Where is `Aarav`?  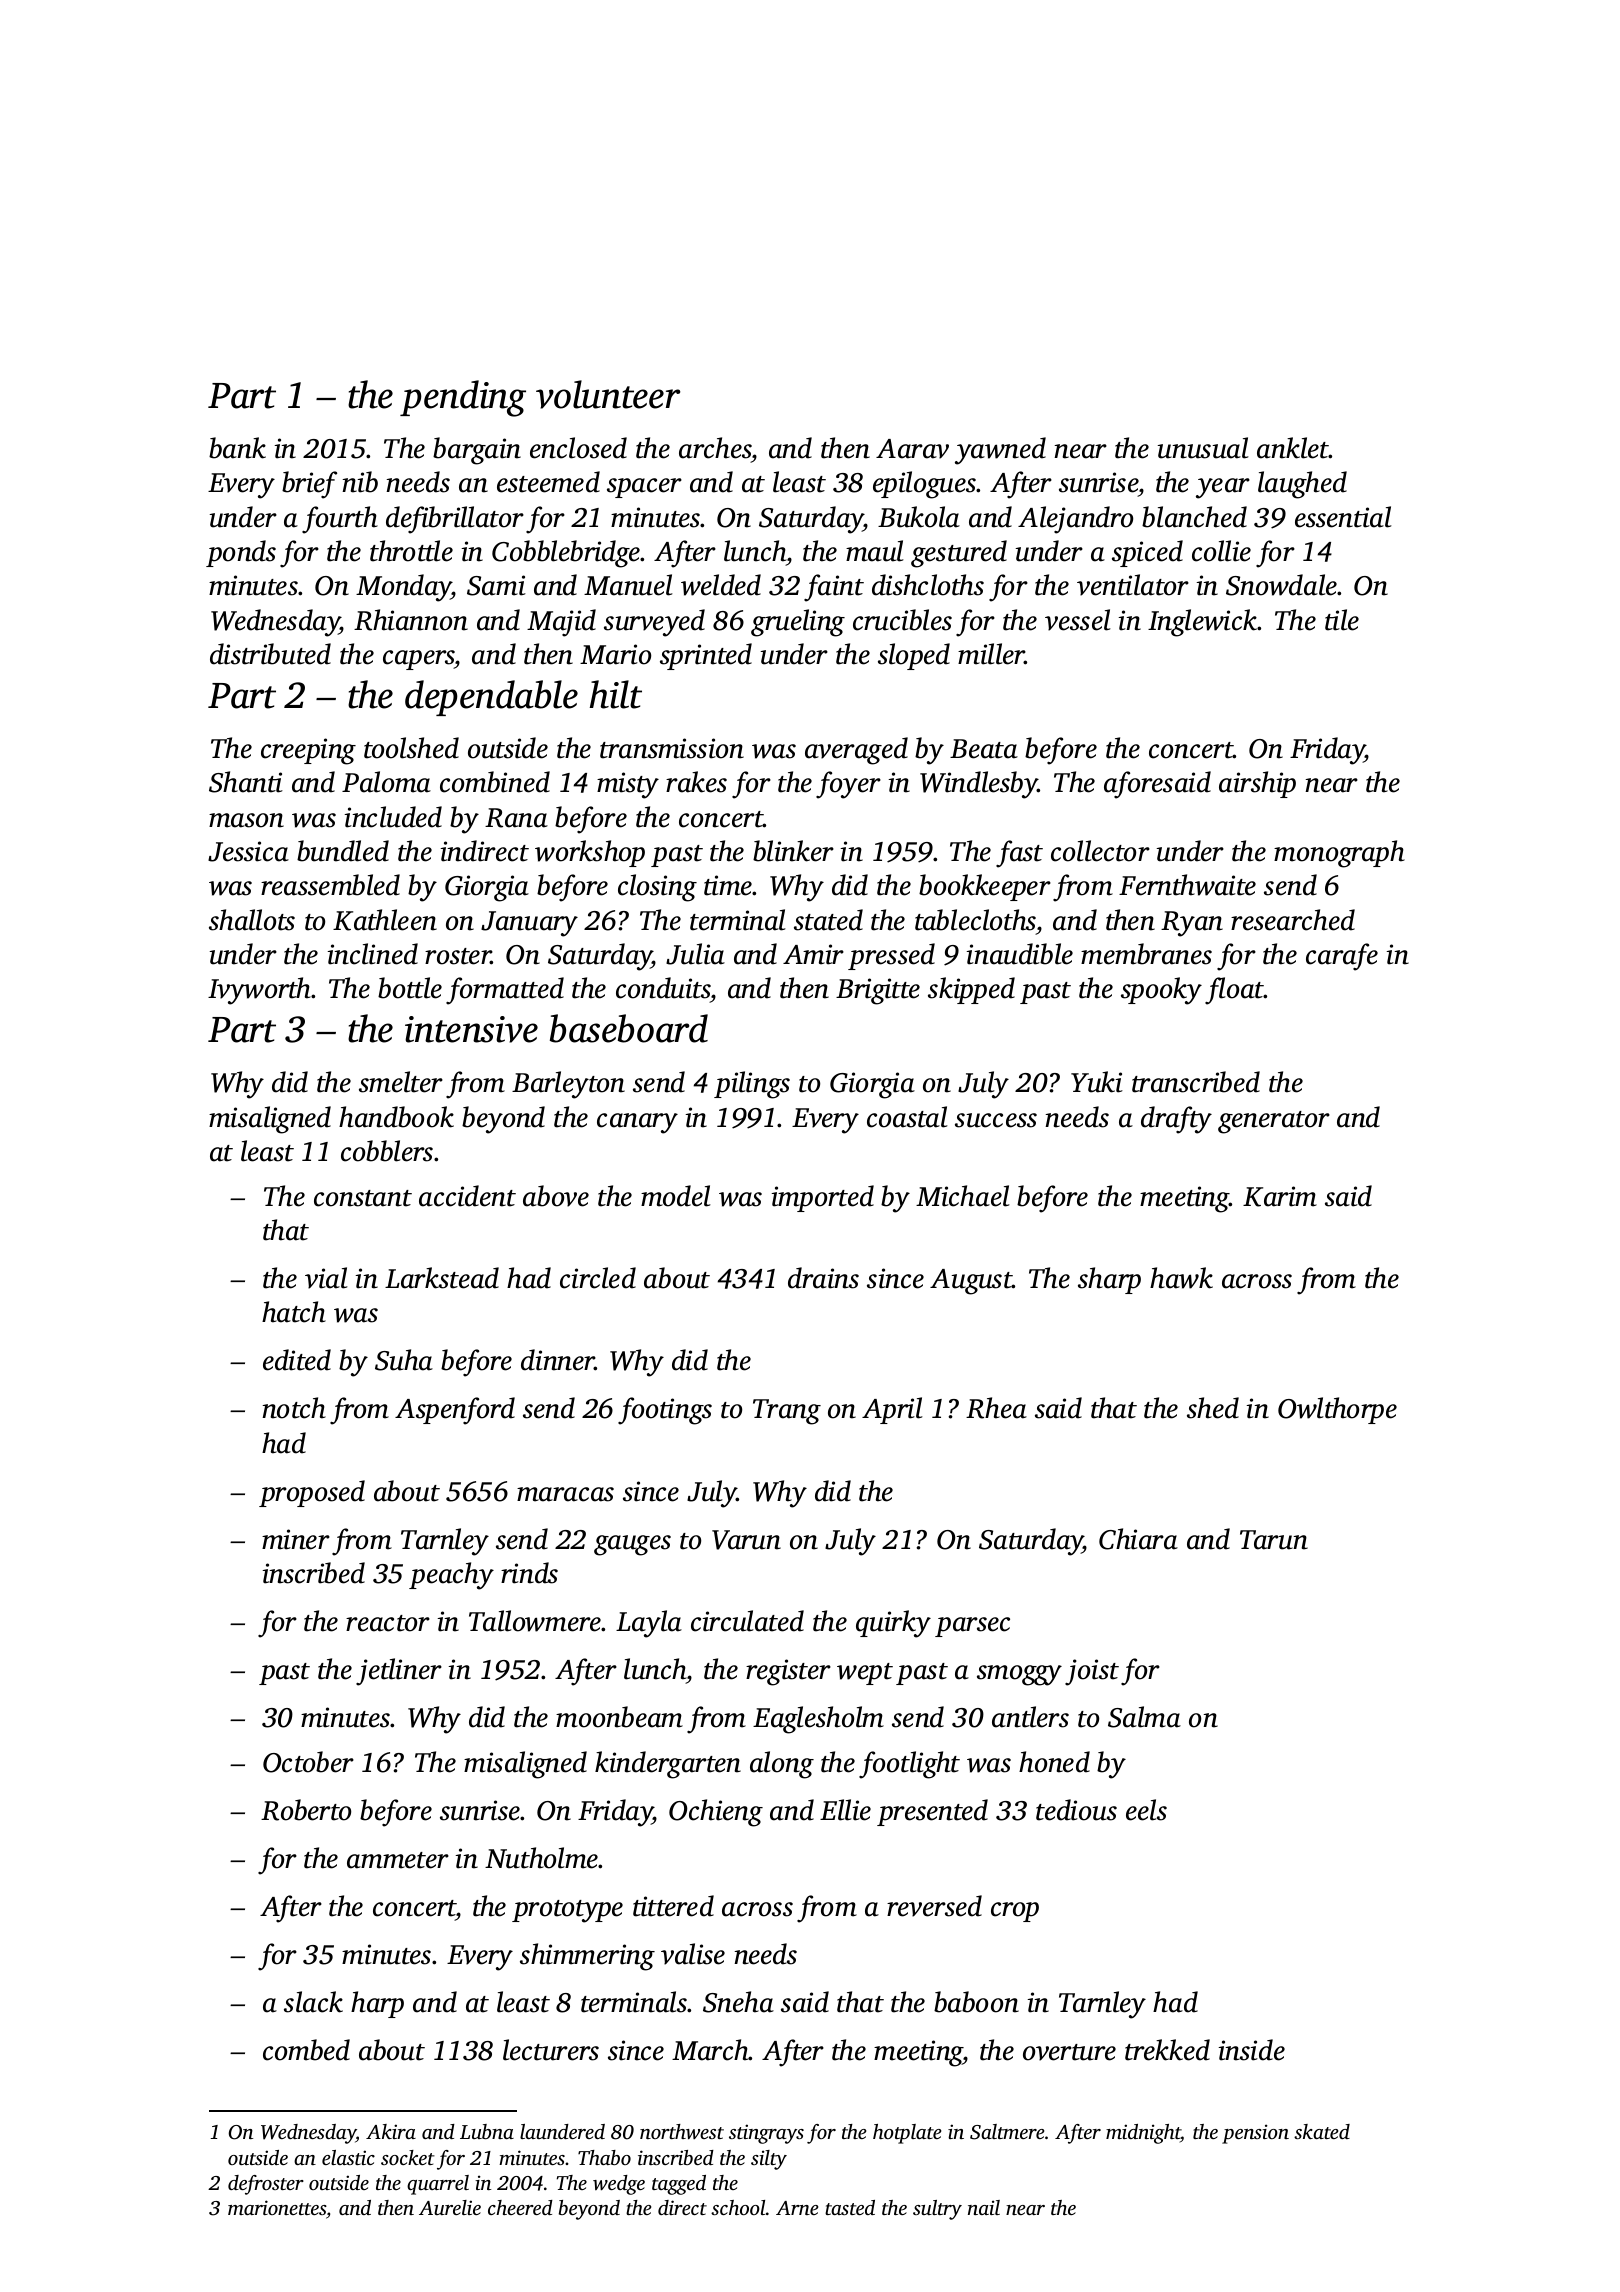
Aarav is located at coordinates (912, 449).
